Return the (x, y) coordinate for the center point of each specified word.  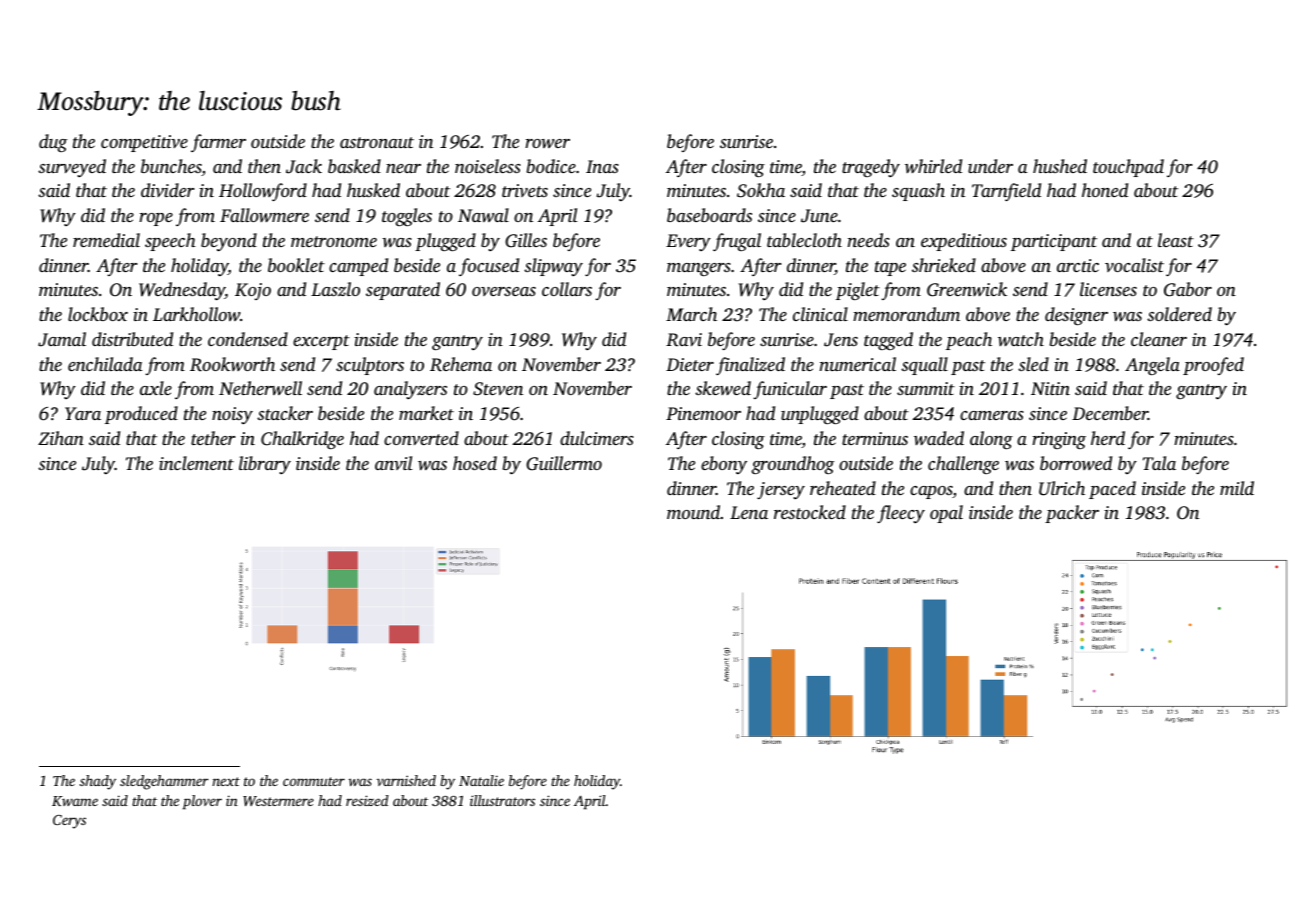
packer (1072, 514)
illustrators (502, 800)
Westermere (278, 801)
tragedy (871, 168)
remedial (106, 240)
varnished (406, 780)
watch (1021, 339)
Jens (841, 340)
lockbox (98, 314)
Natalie (481, 780)
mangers (699, 269)
